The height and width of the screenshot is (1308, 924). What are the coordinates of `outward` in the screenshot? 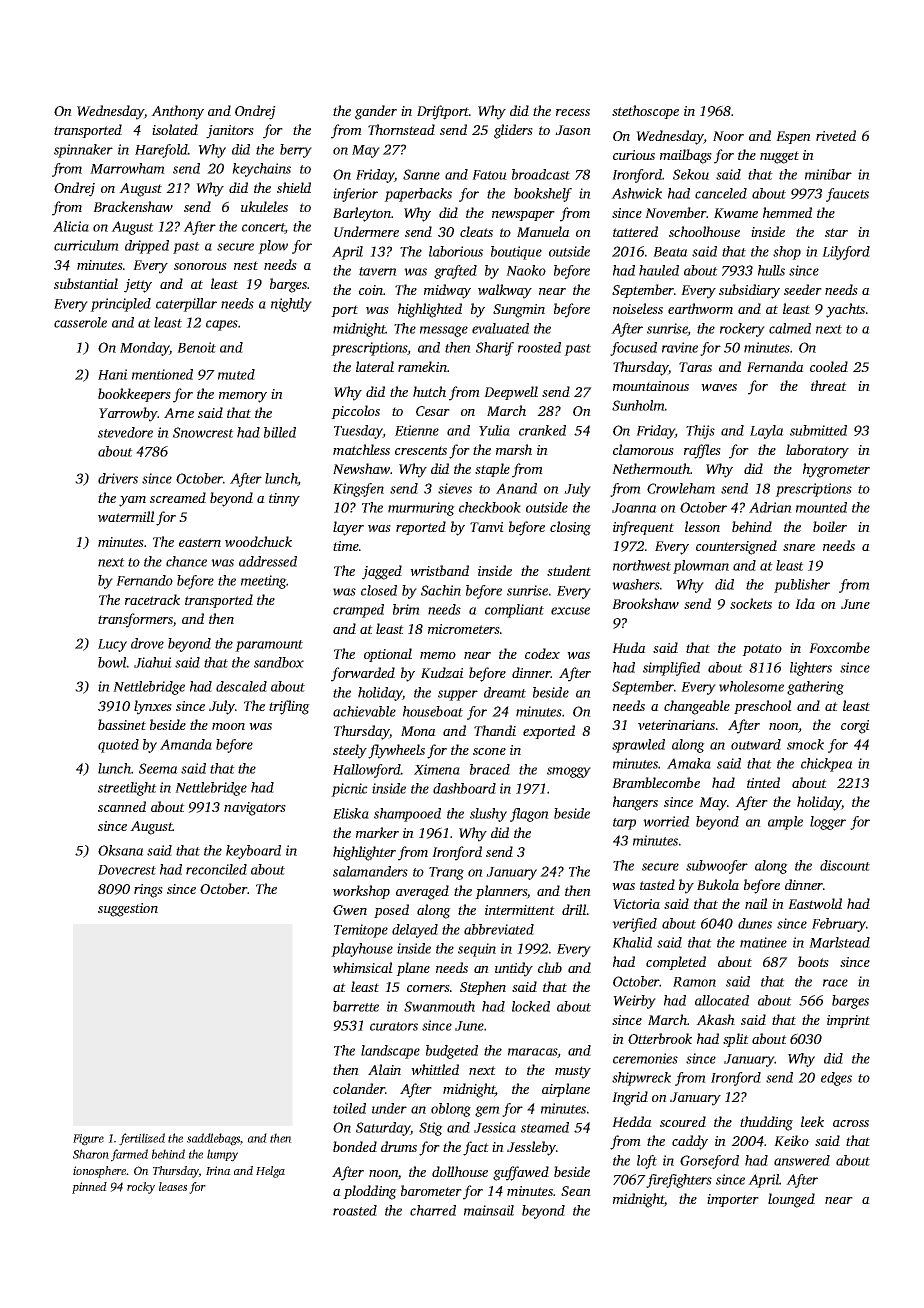 It's located at (756, 744).
